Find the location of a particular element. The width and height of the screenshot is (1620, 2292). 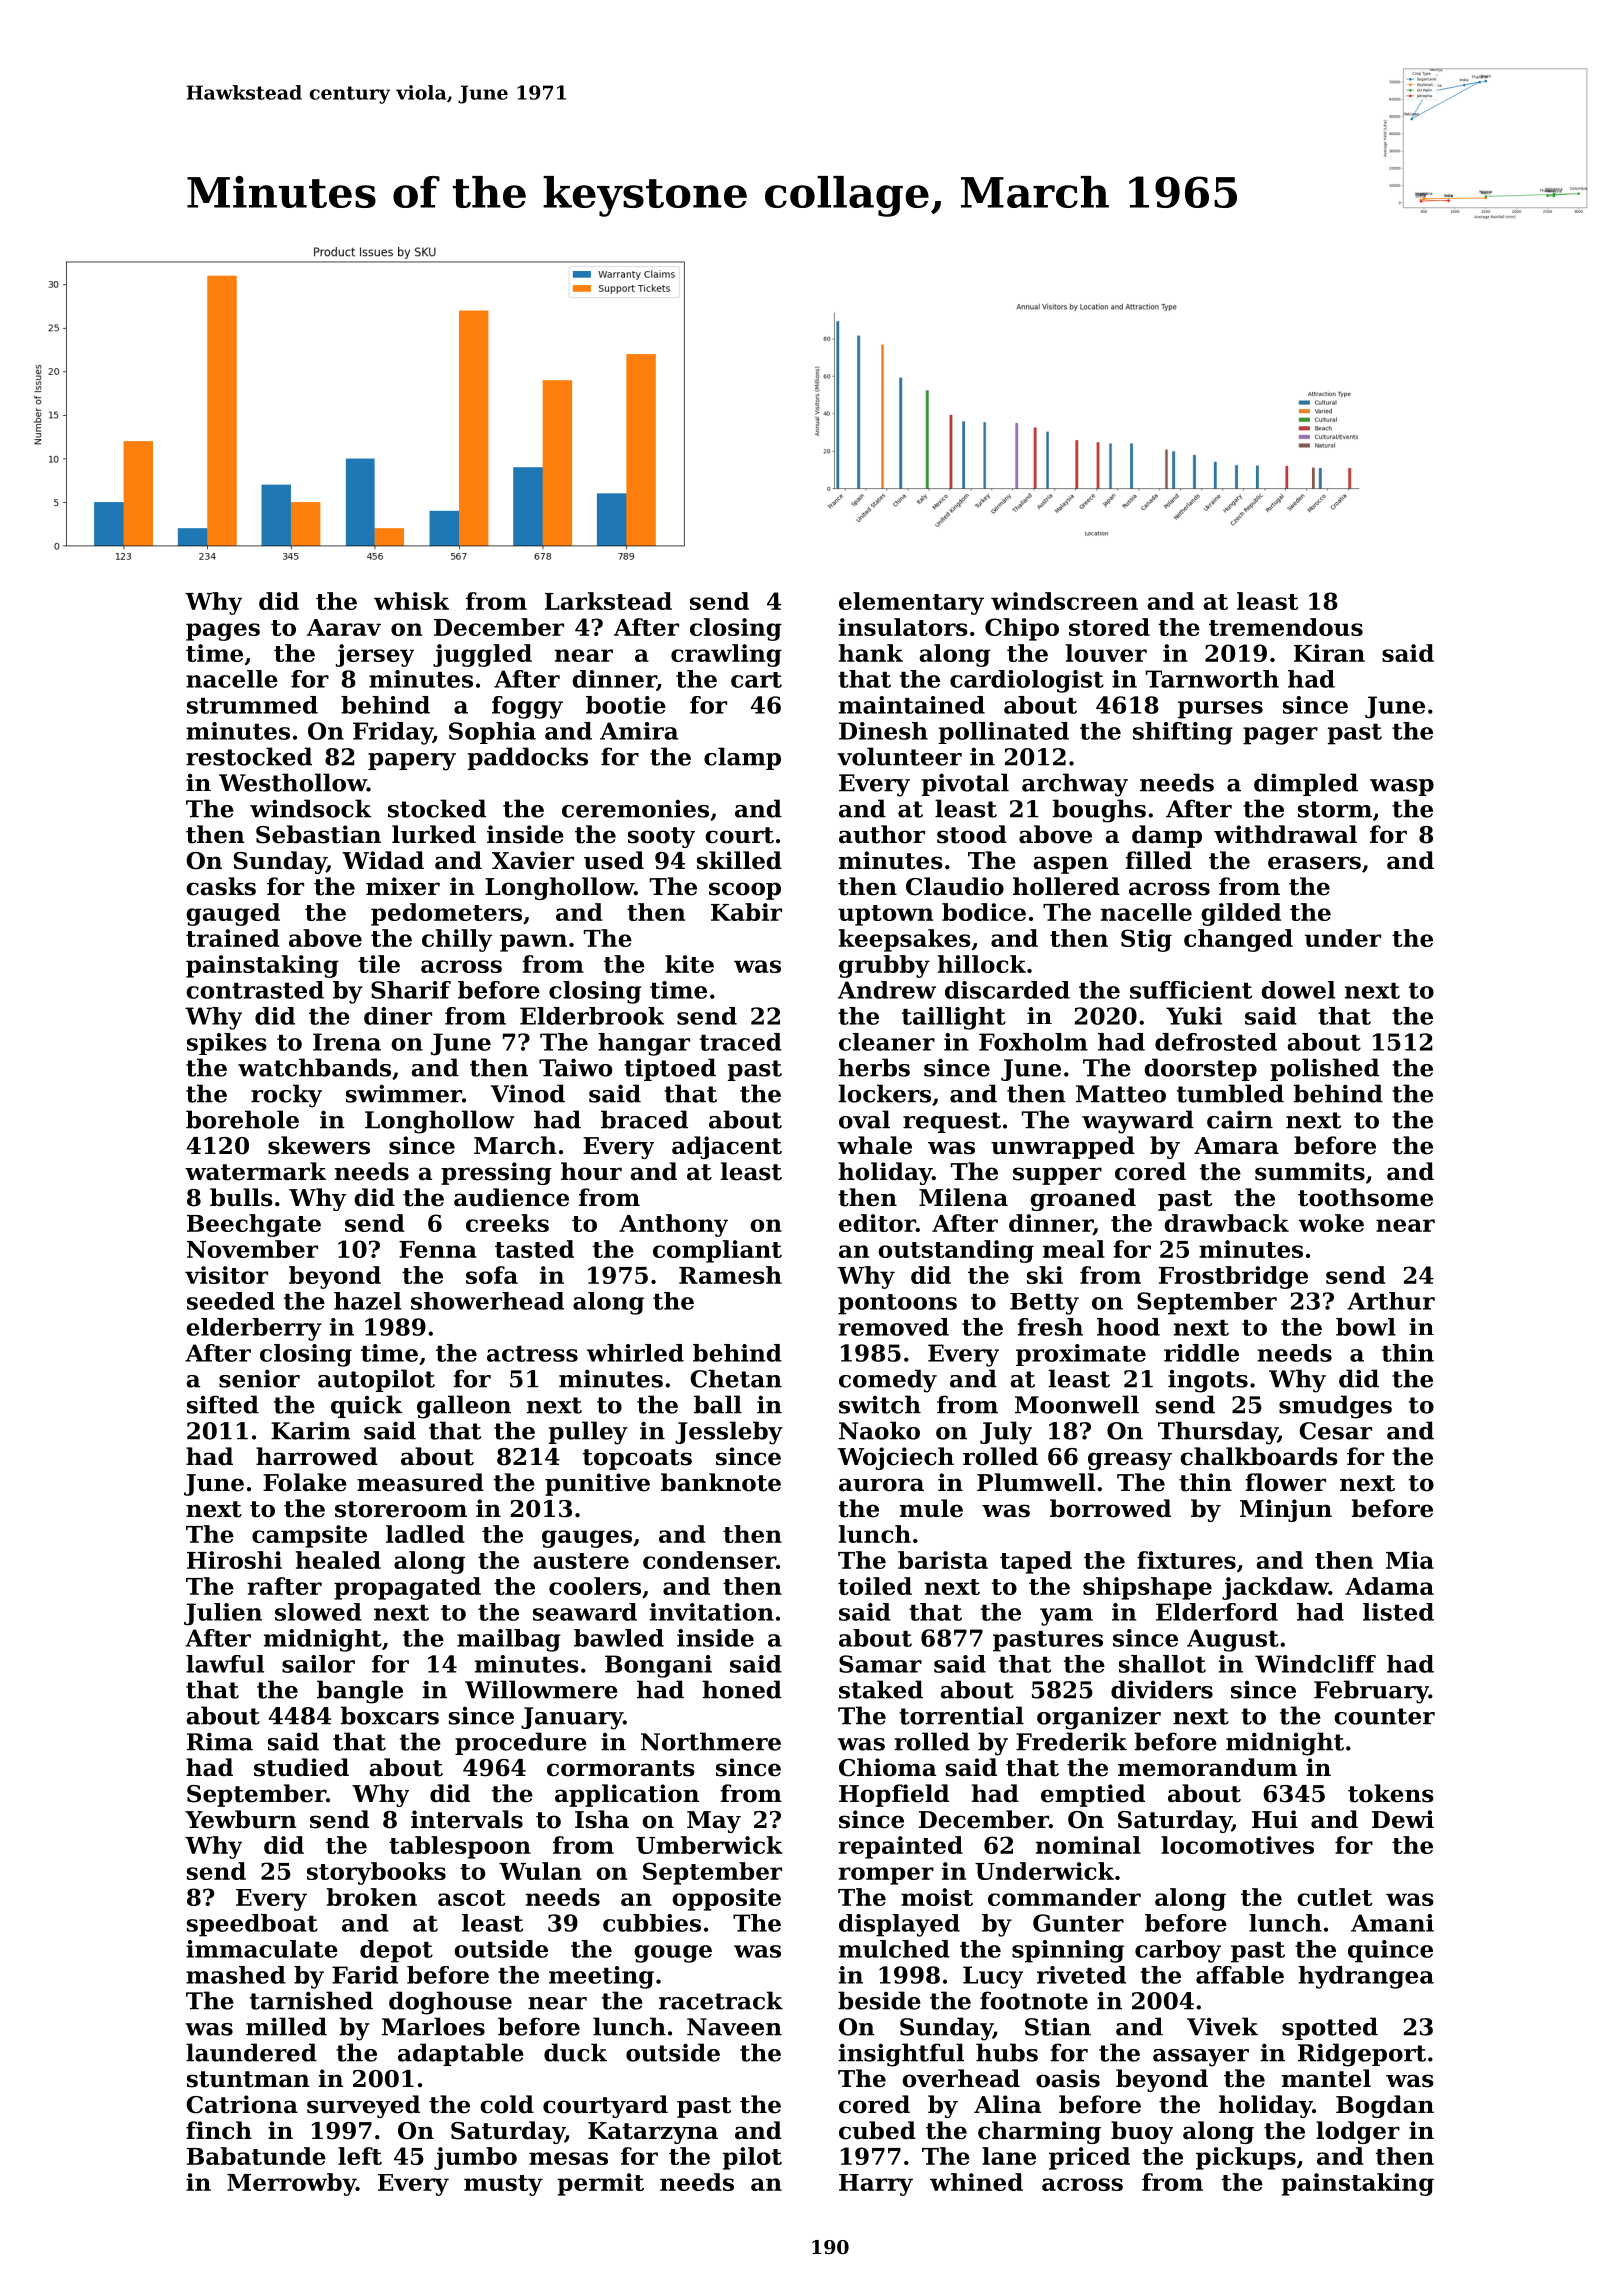

hazel is located at coordinates (367, 1301).
